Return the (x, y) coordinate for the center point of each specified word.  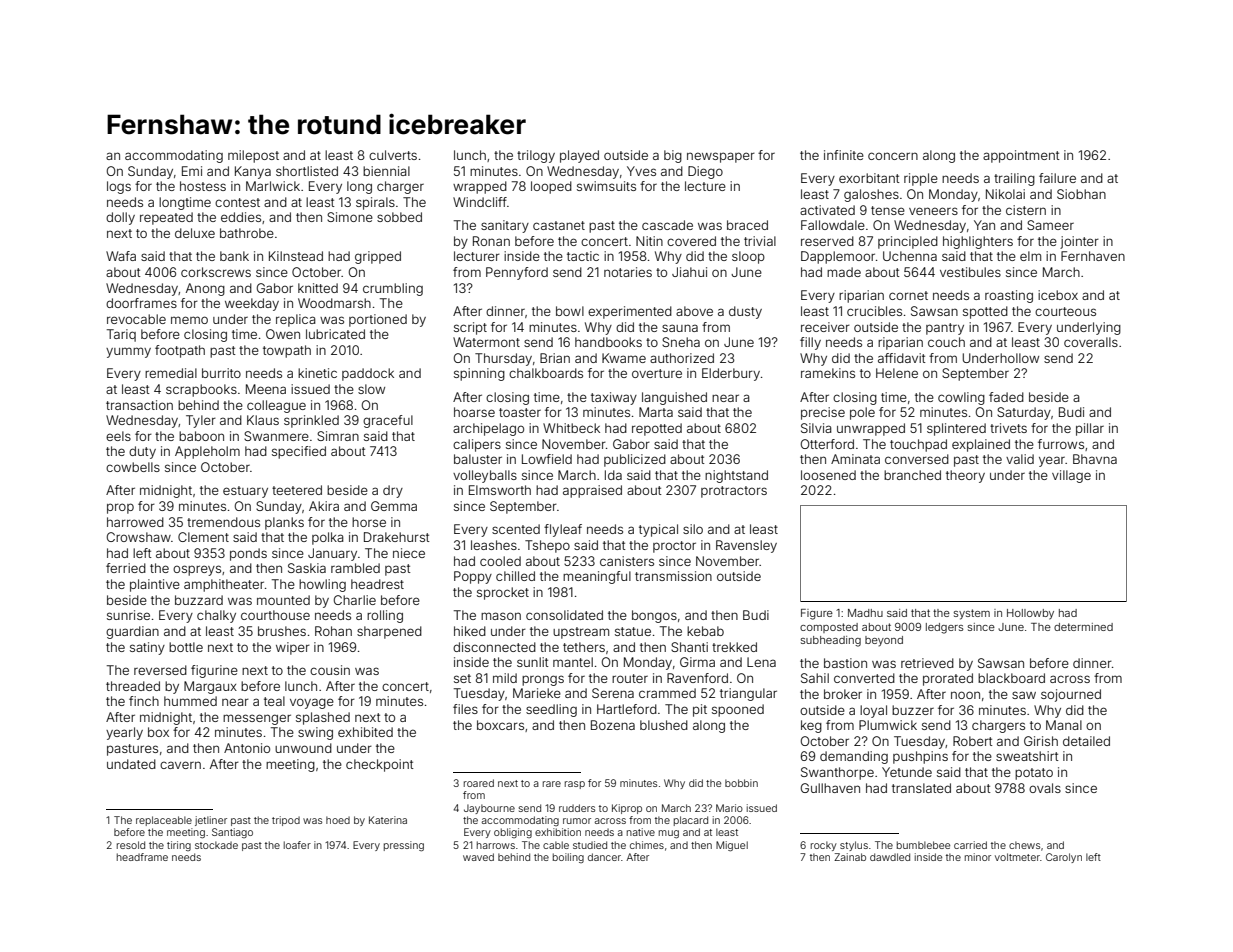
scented (516, 529)
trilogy (536, 156)
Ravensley (746, 546)
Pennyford (517, 273)
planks (284, 523)
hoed (338, 820)
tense (888, 210)
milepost (253, 156)
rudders (577, 808)
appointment (1021, 156)
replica (296, 320)
